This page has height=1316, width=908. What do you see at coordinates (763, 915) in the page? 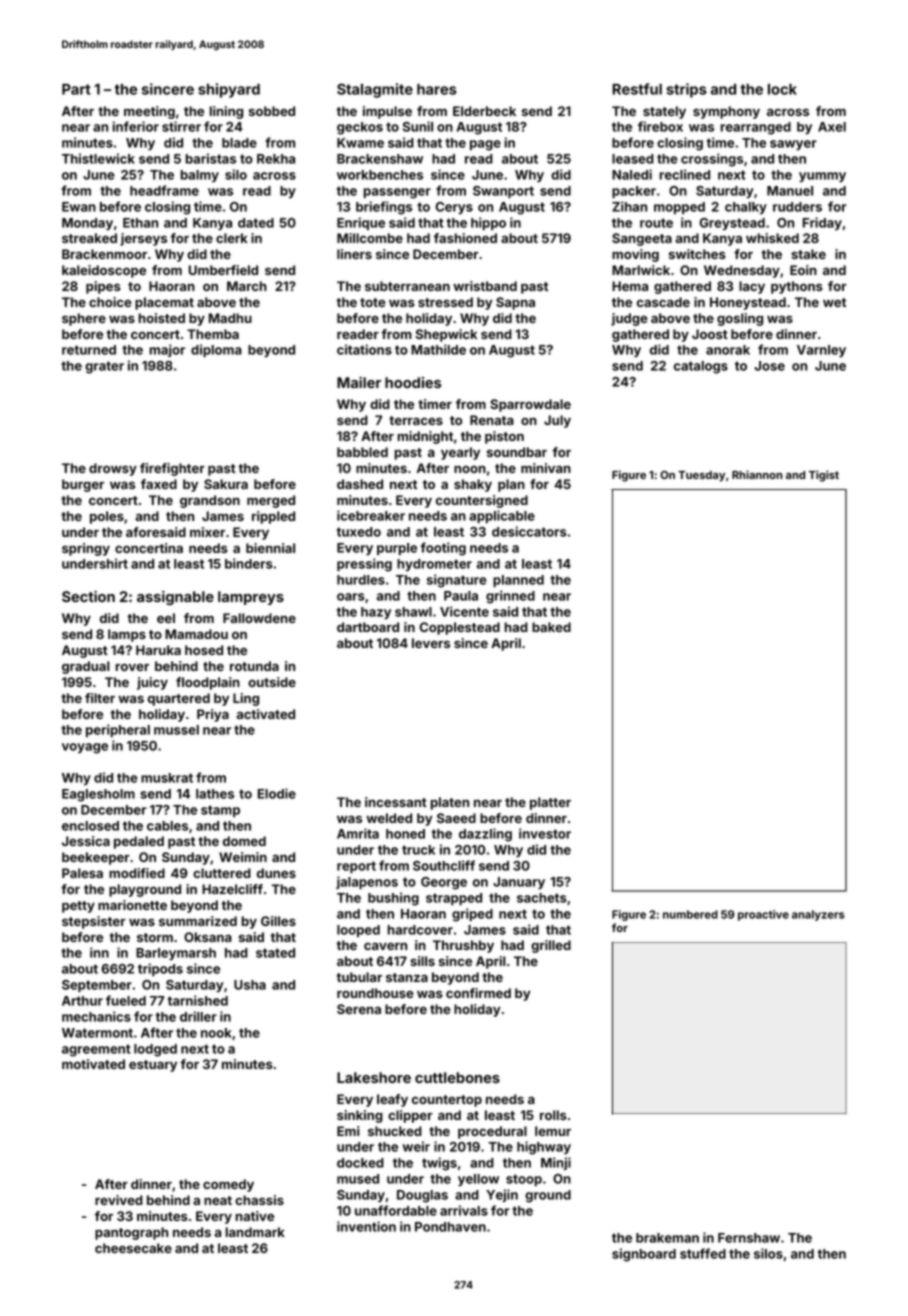
I see `proactive` at bounding box center [763, 915].
